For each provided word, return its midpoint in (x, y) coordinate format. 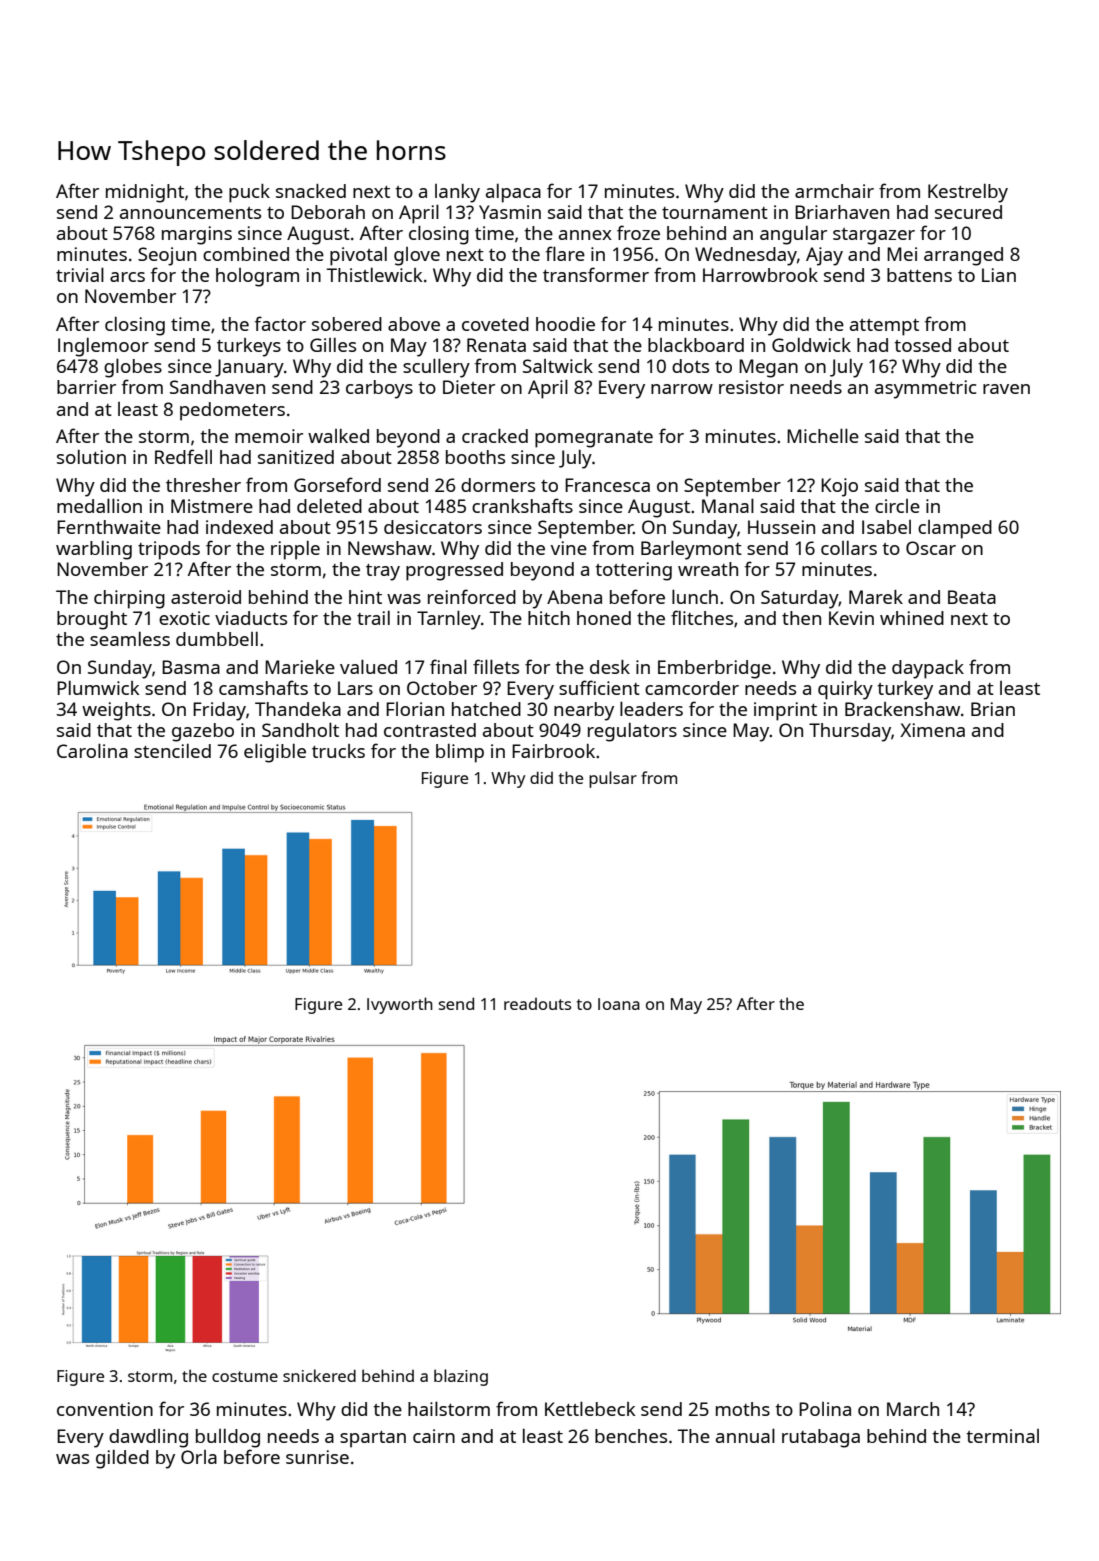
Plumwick (98, 688)
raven (1006, 389)
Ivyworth (400, 1005)
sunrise (317, 1457)
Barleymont (691, 550)
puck (249, 193)
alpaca (513, 193)
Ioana (619, 1004)
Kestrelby (968, 193)
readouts (537, 1004)
